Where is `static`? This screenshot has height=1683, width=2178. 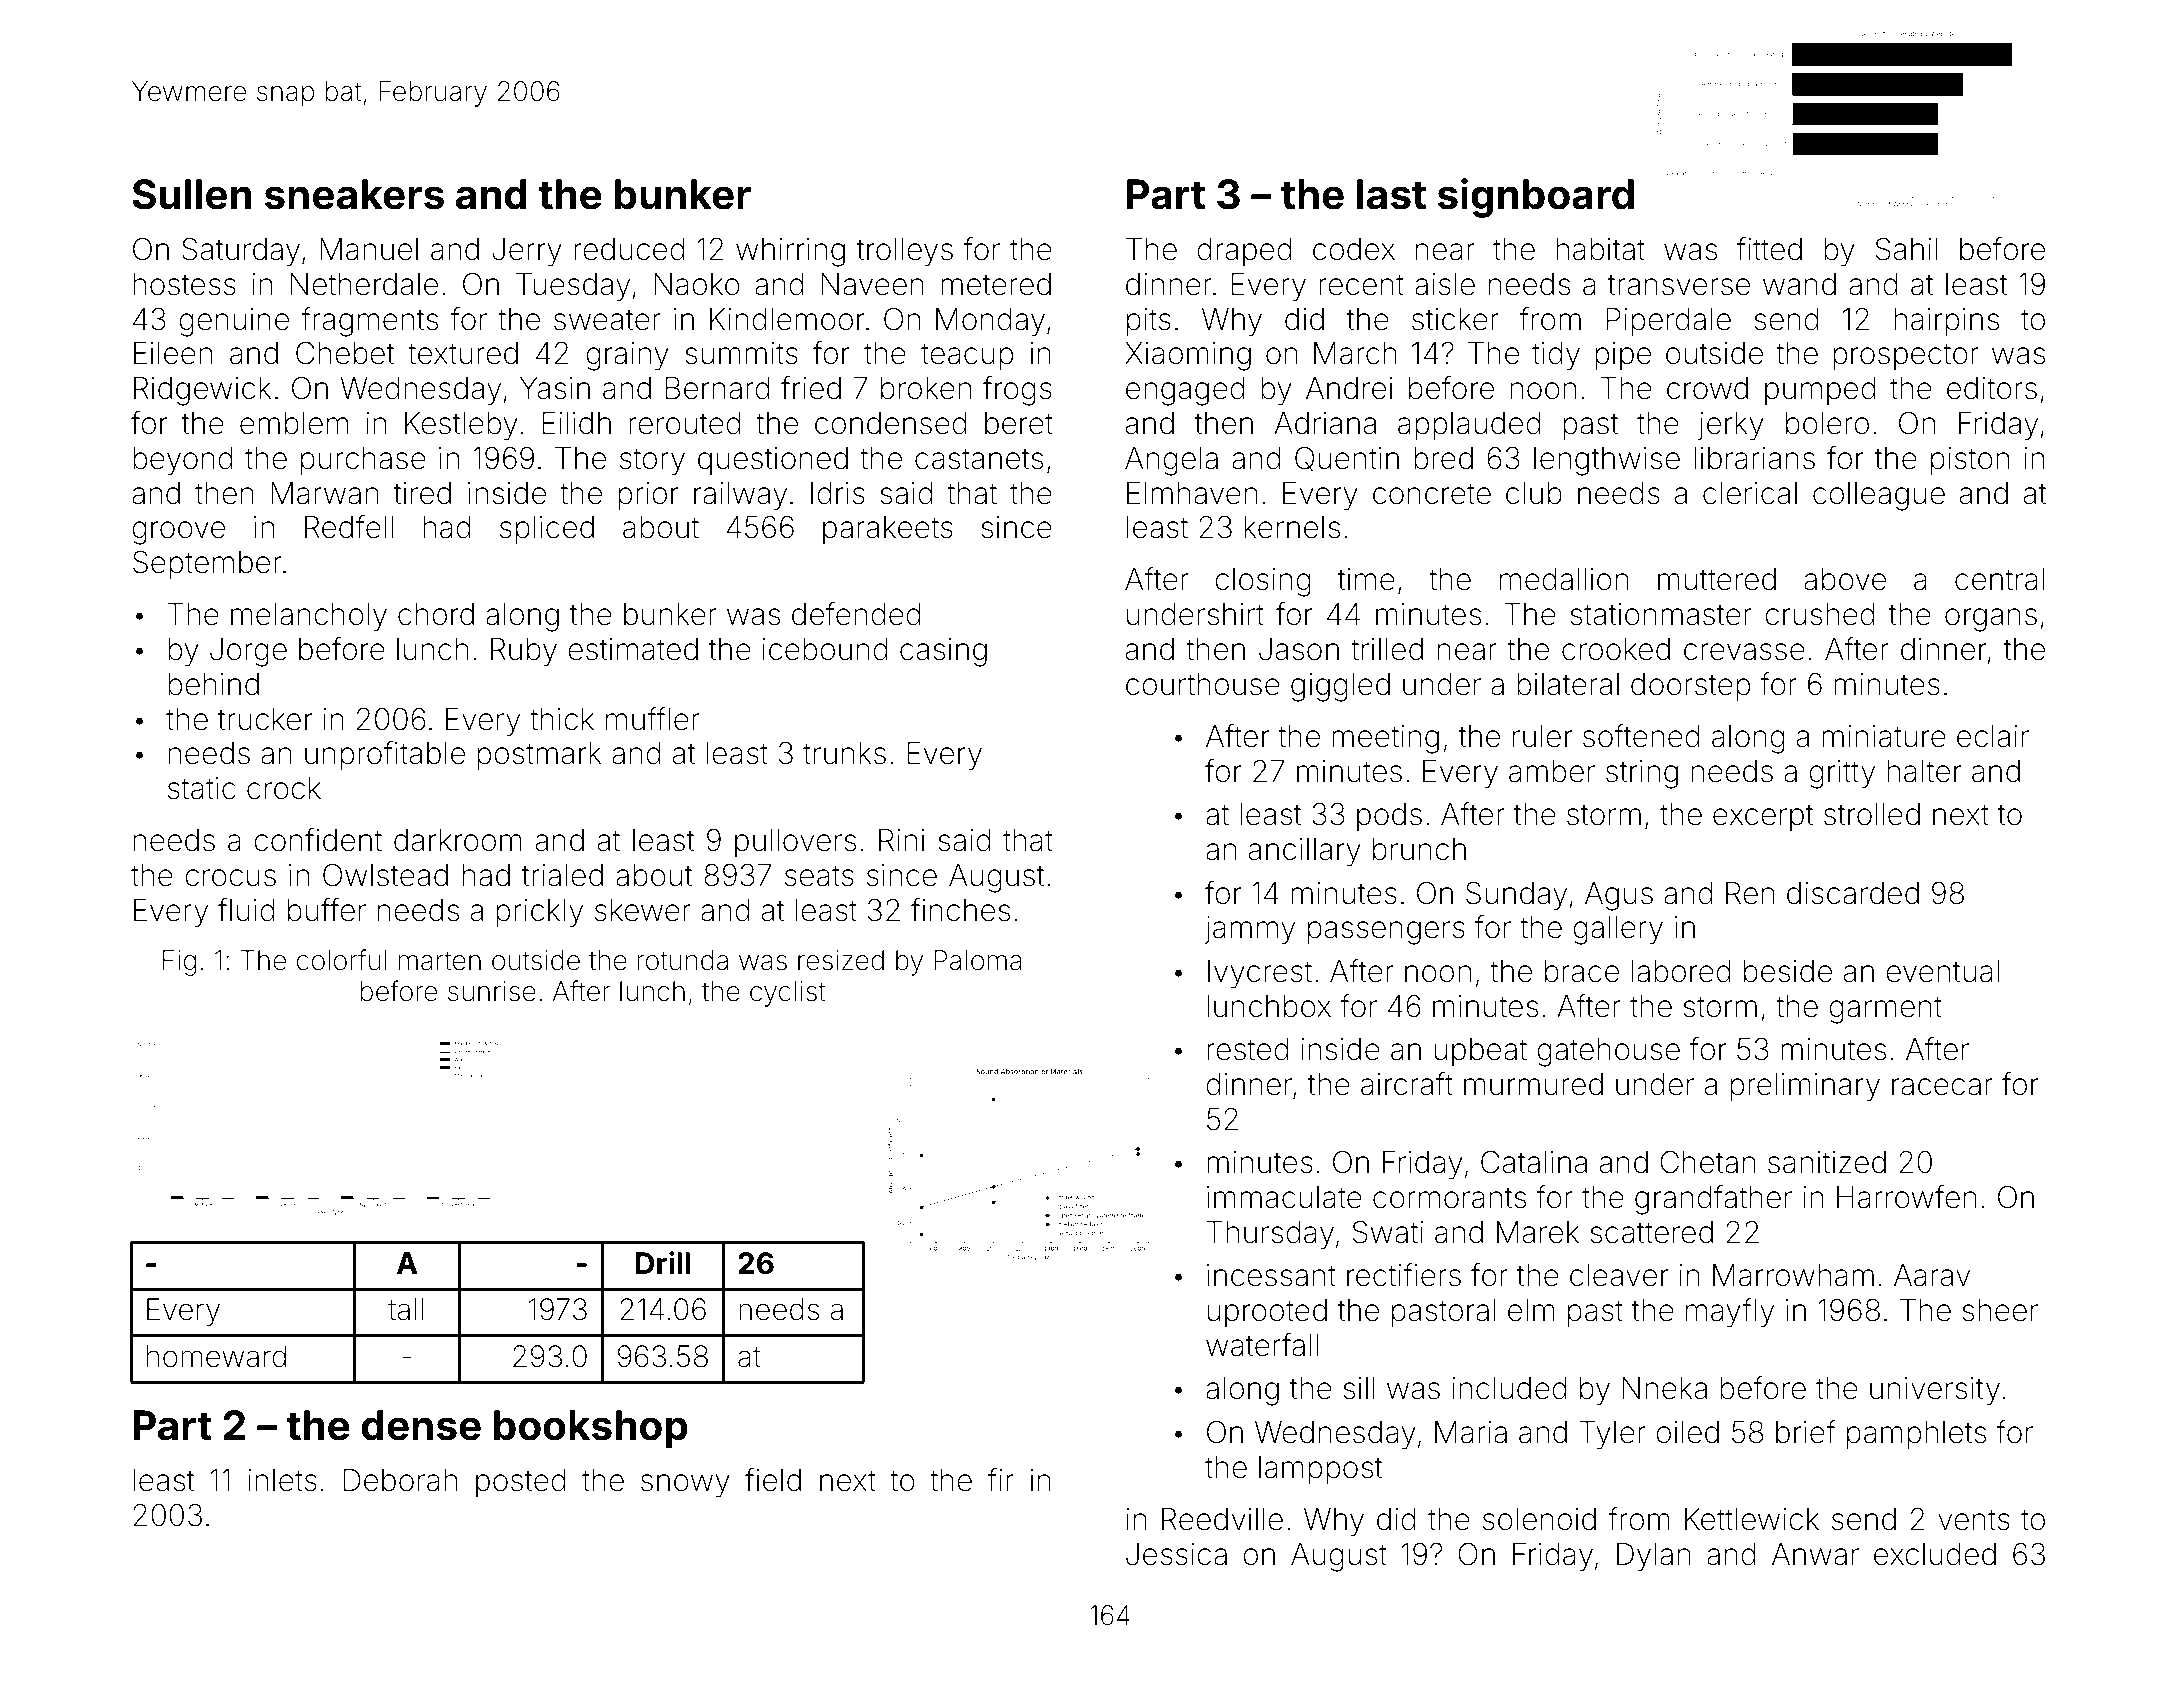 static is located at coordinates (202, 788).
